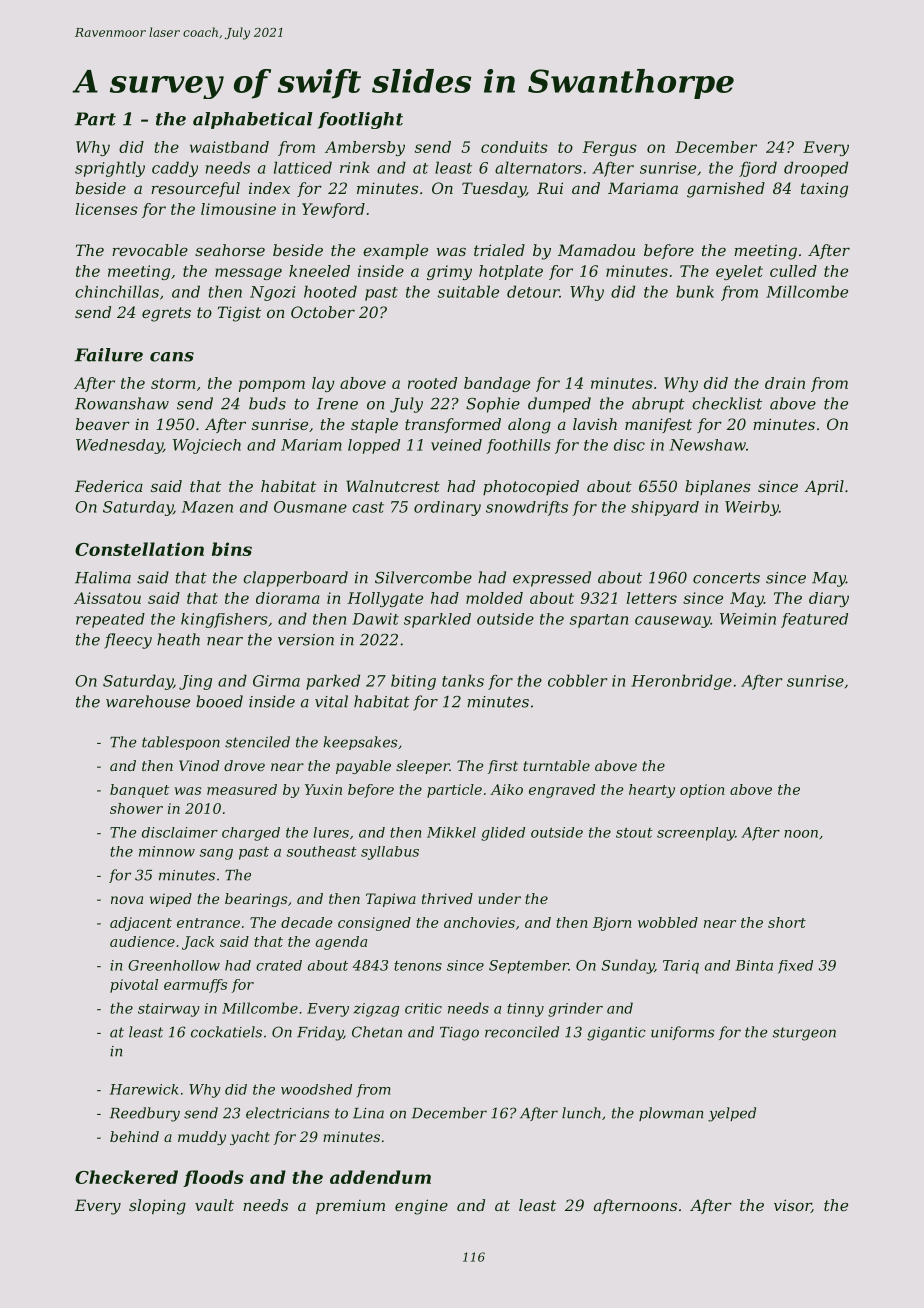 The height and width of the document is (1308, 924). What do you see at coordinates (139, 791) in the document?
I see `banquet` at bounding box center [139, 791].
